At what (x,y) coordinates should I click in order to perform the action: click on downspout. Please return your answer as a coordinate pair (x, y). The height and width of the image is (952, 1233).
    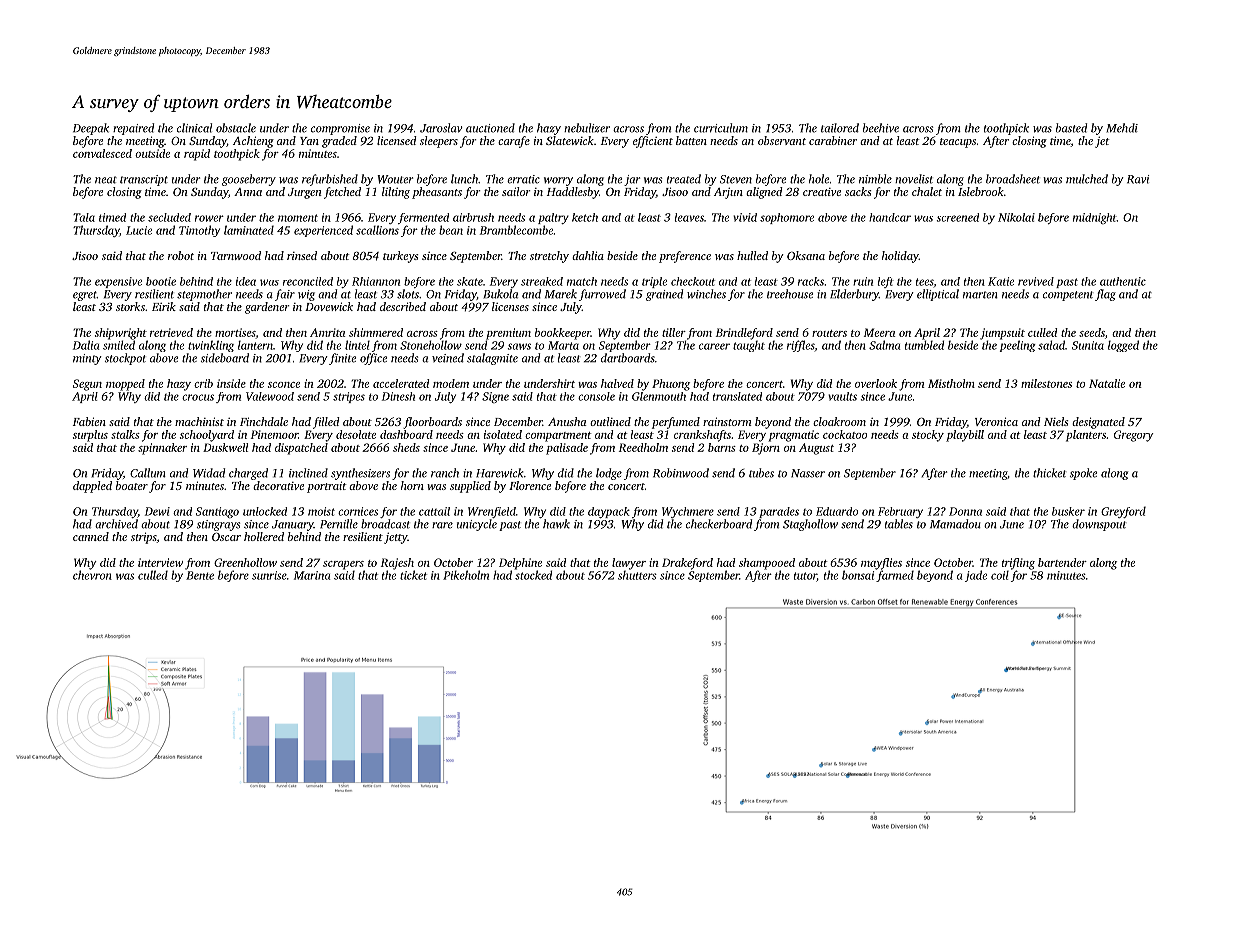
    Looking at the image, I should click on (1099, 525).
